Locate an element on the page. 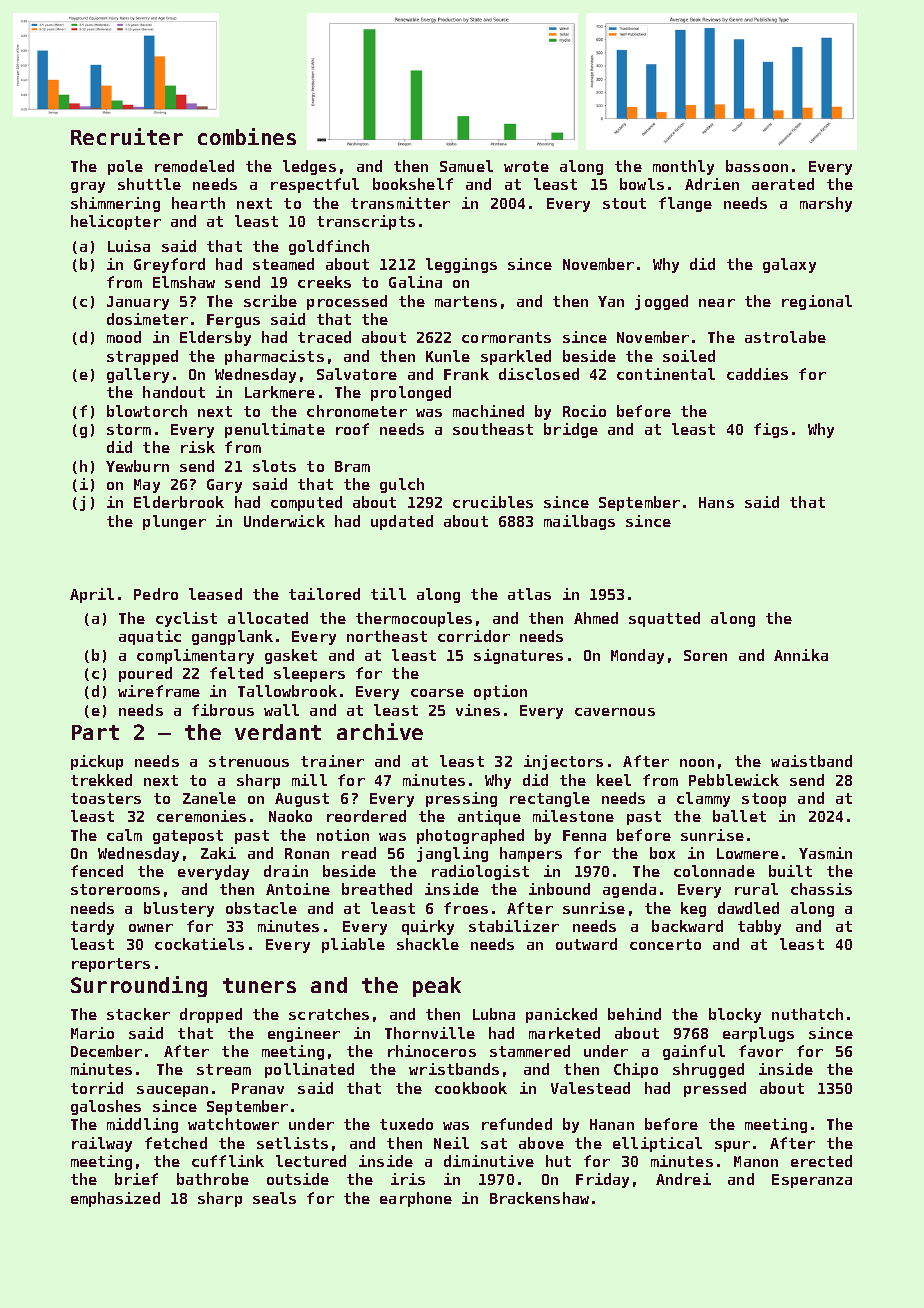 The image size is (924, 1308). transmitter is located at coordinates (400, 203).
